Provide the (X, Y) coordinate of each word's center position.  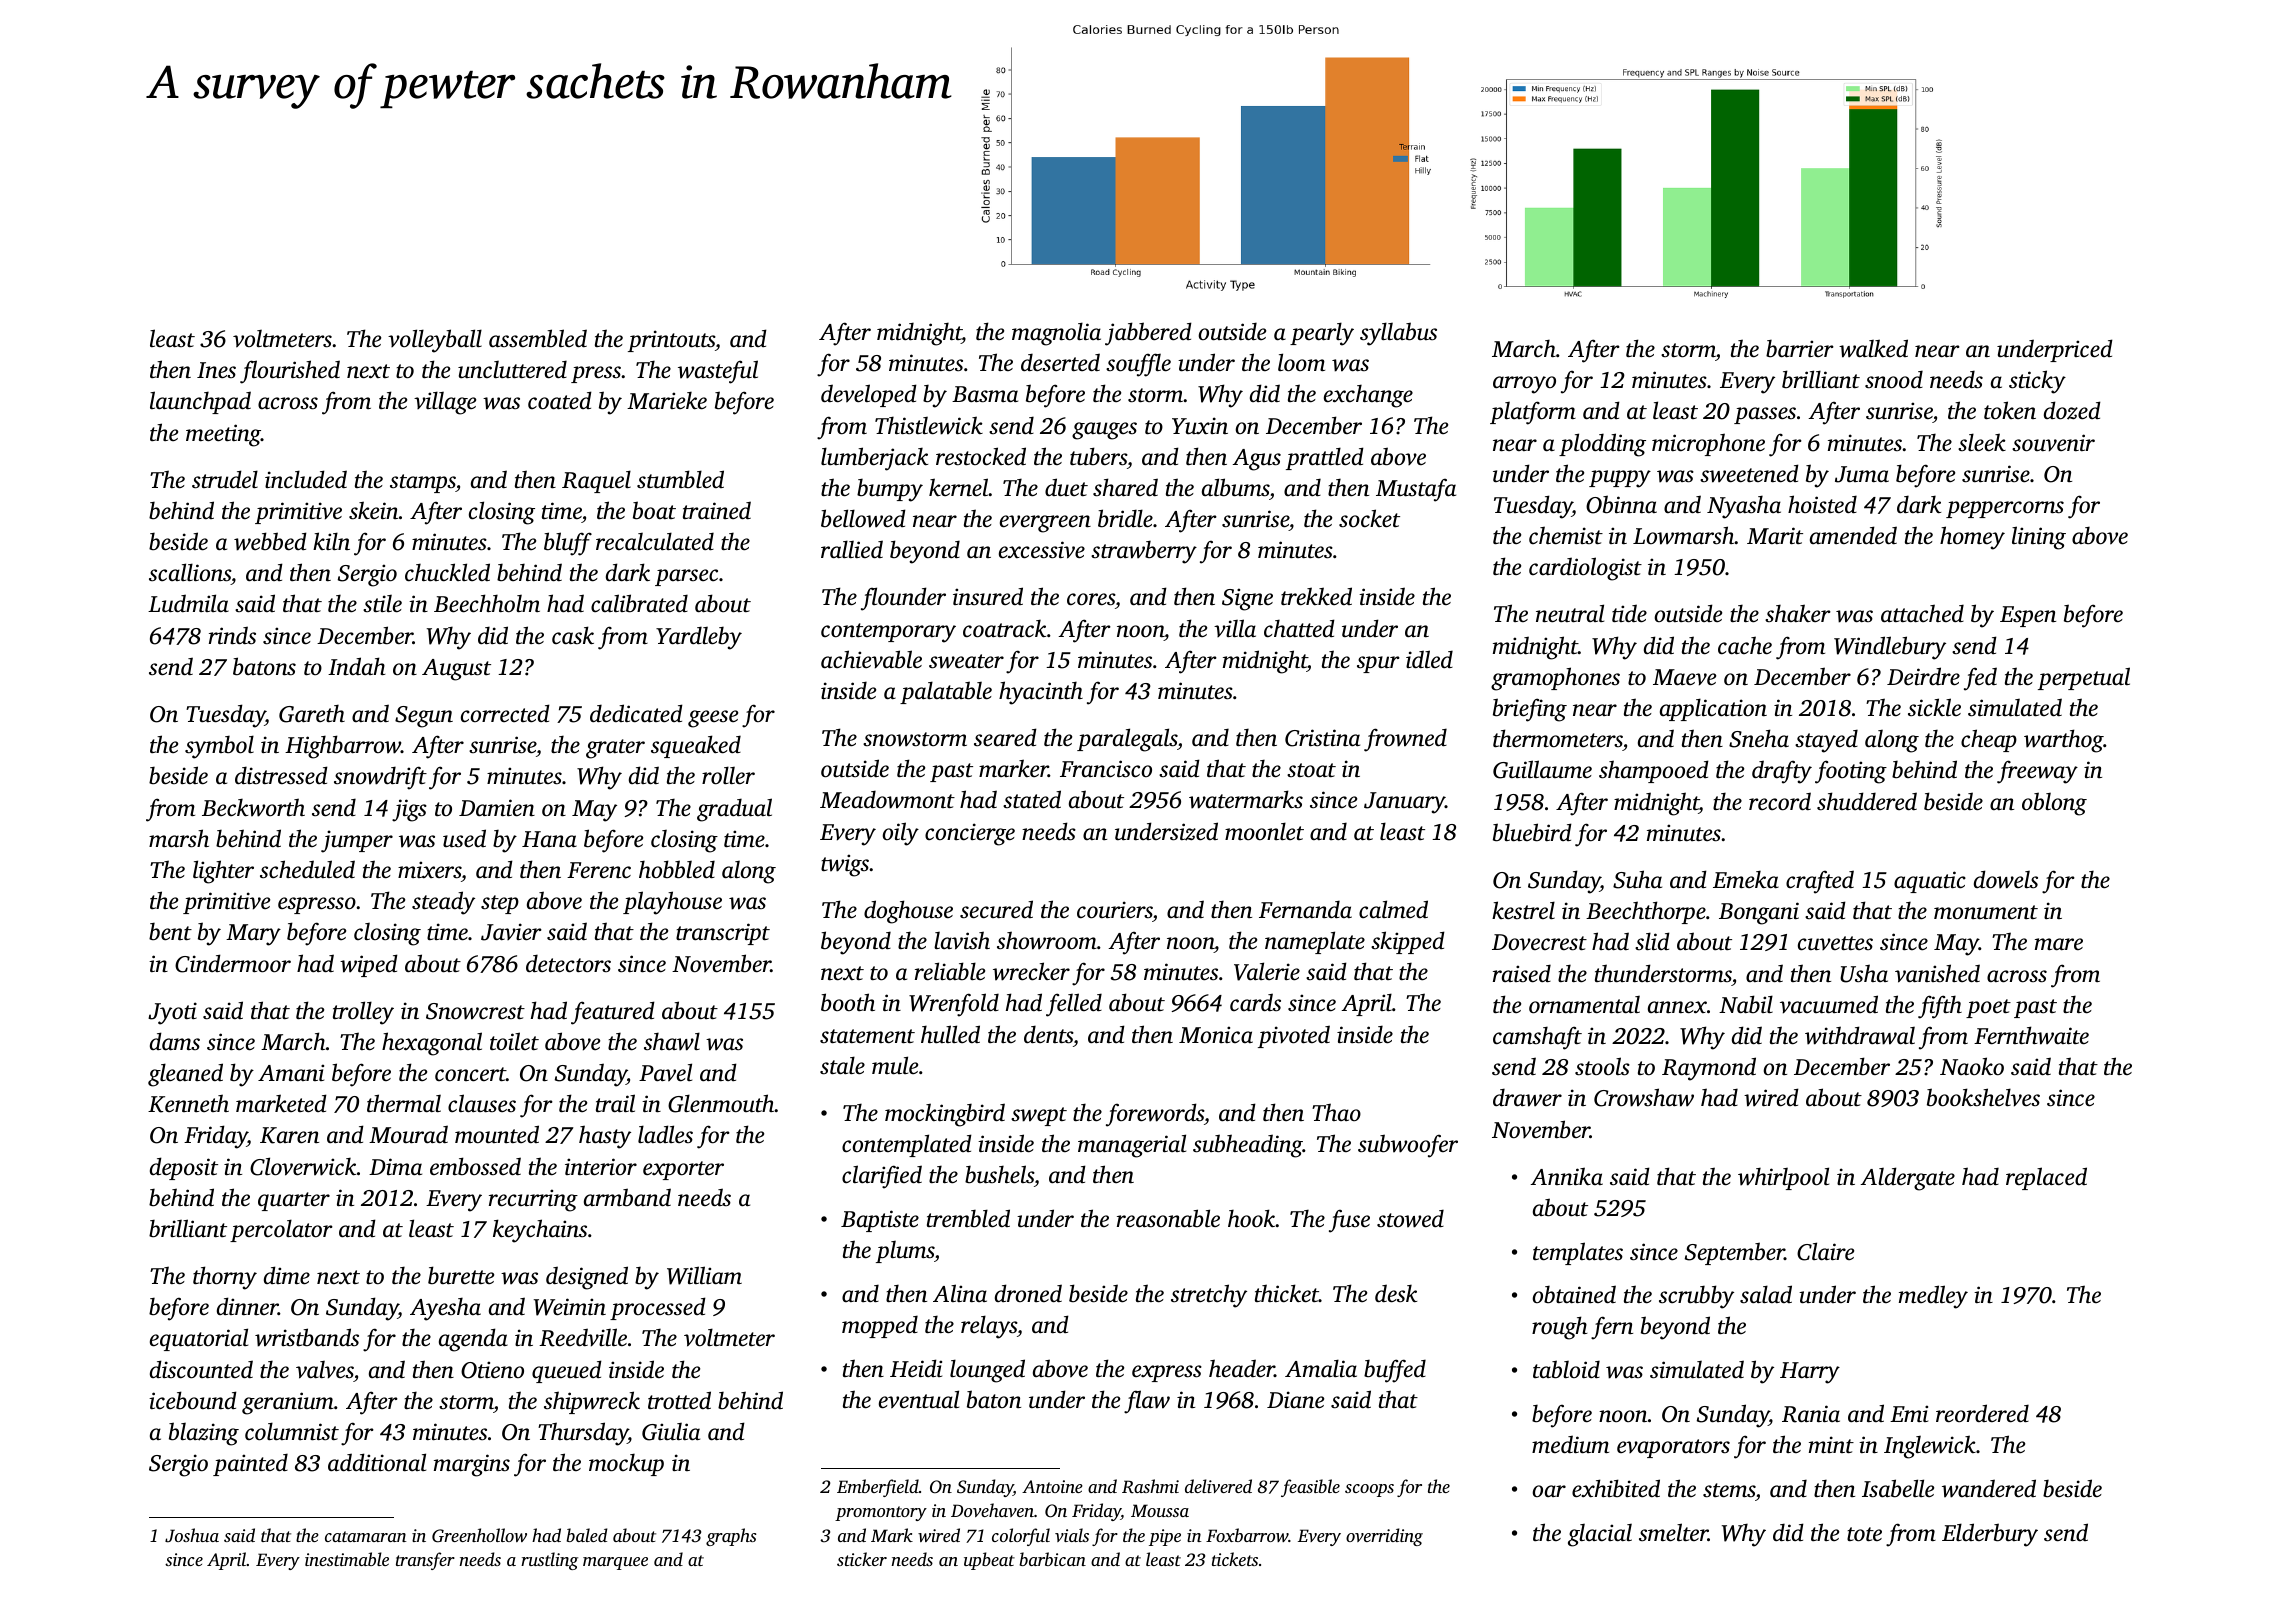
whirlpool (1783, 1178)
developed (869, 395)
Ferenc (599, 870)
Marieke (667, 400)
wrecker (1031, 971)
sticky (2037, 382)
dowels (2006, 879)
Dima (395, 1166)
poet (1988, 1008)
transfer (425, 1561)
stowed (1410, 1218)
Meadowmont (887, 799)
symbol (219, 747)
